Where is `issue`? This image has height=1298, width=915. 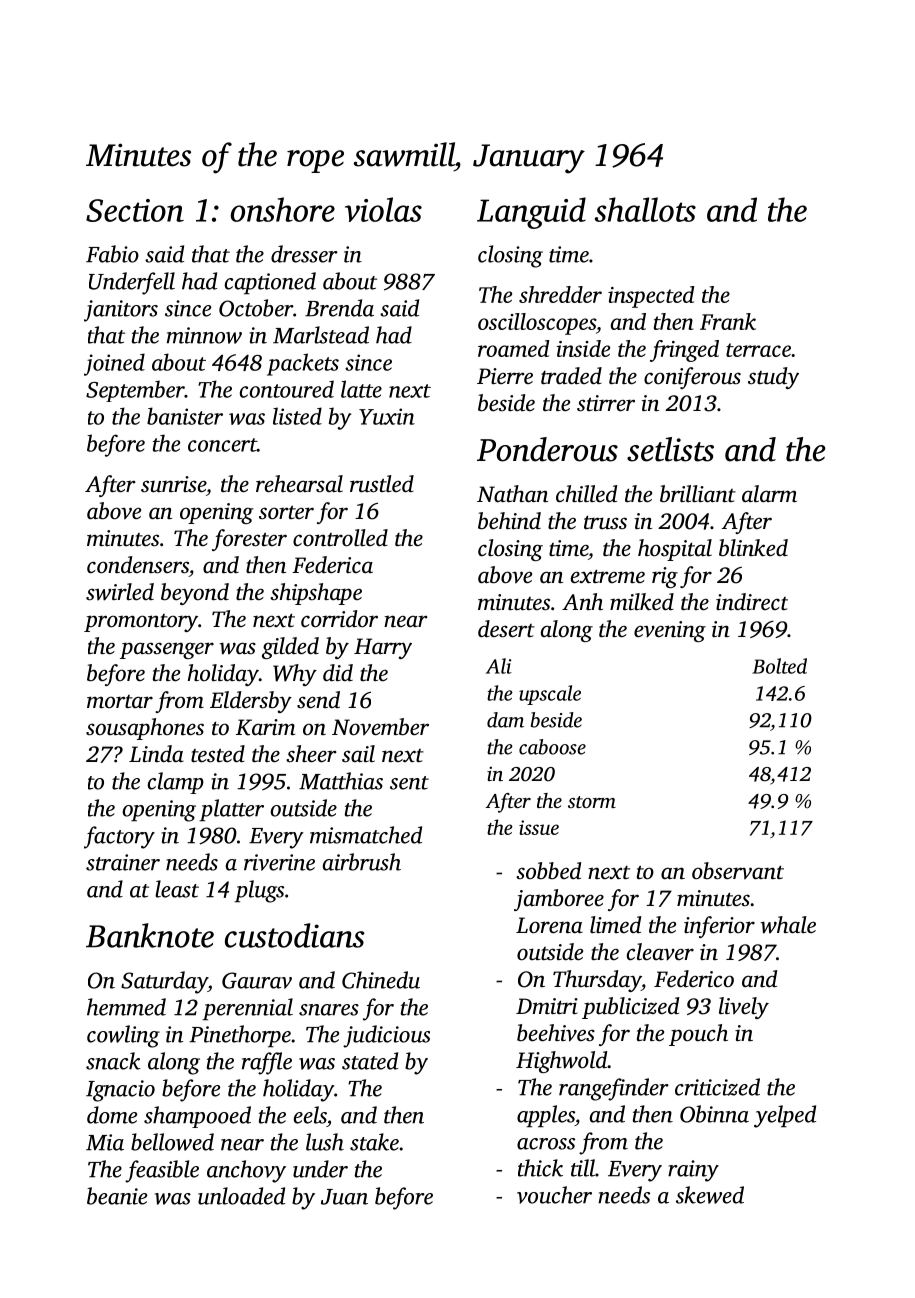
issue is located at coordinates (539, 827).
